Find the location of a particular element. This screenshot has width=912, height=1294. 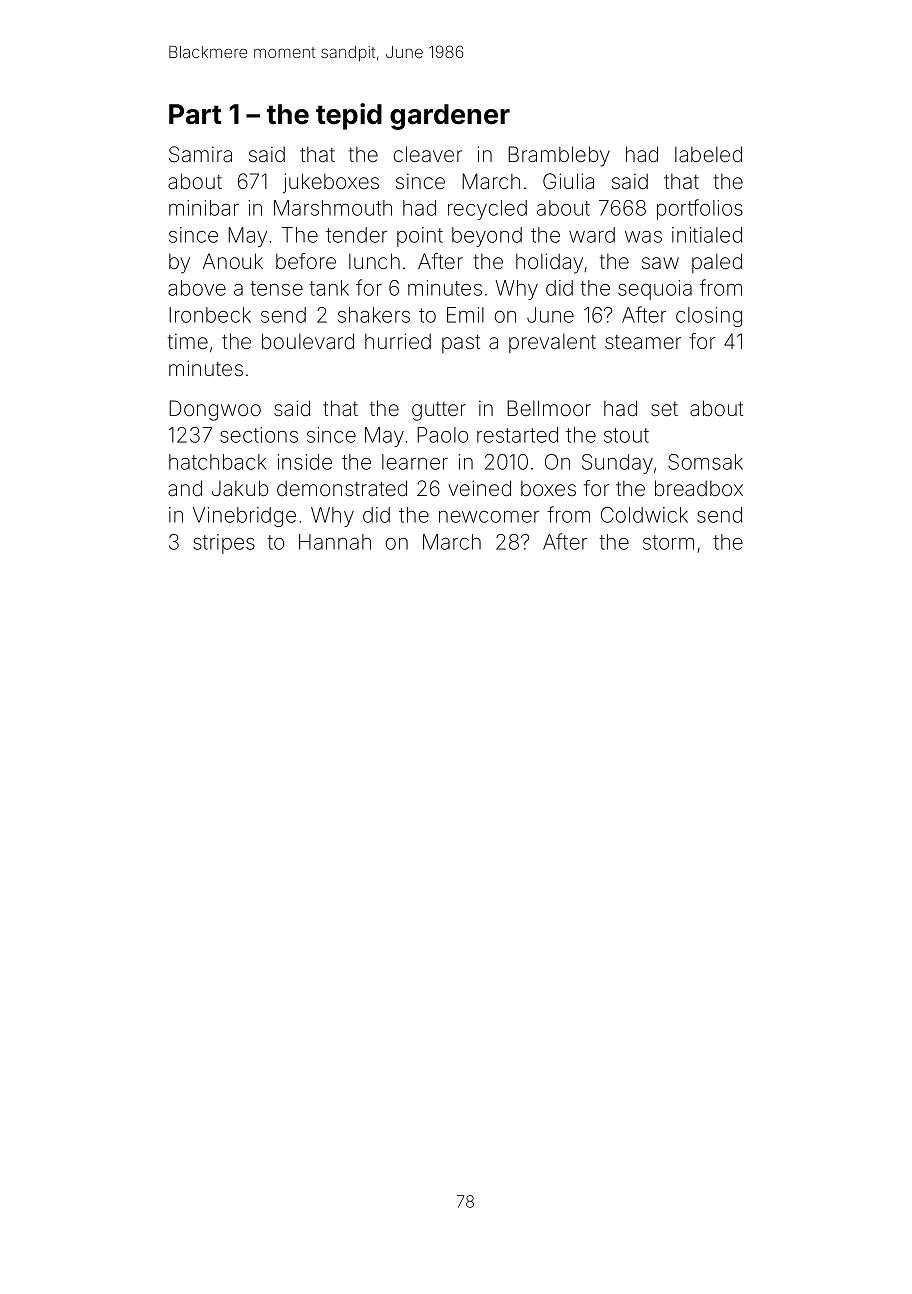

Samira is located at coordinates (200, 154).
